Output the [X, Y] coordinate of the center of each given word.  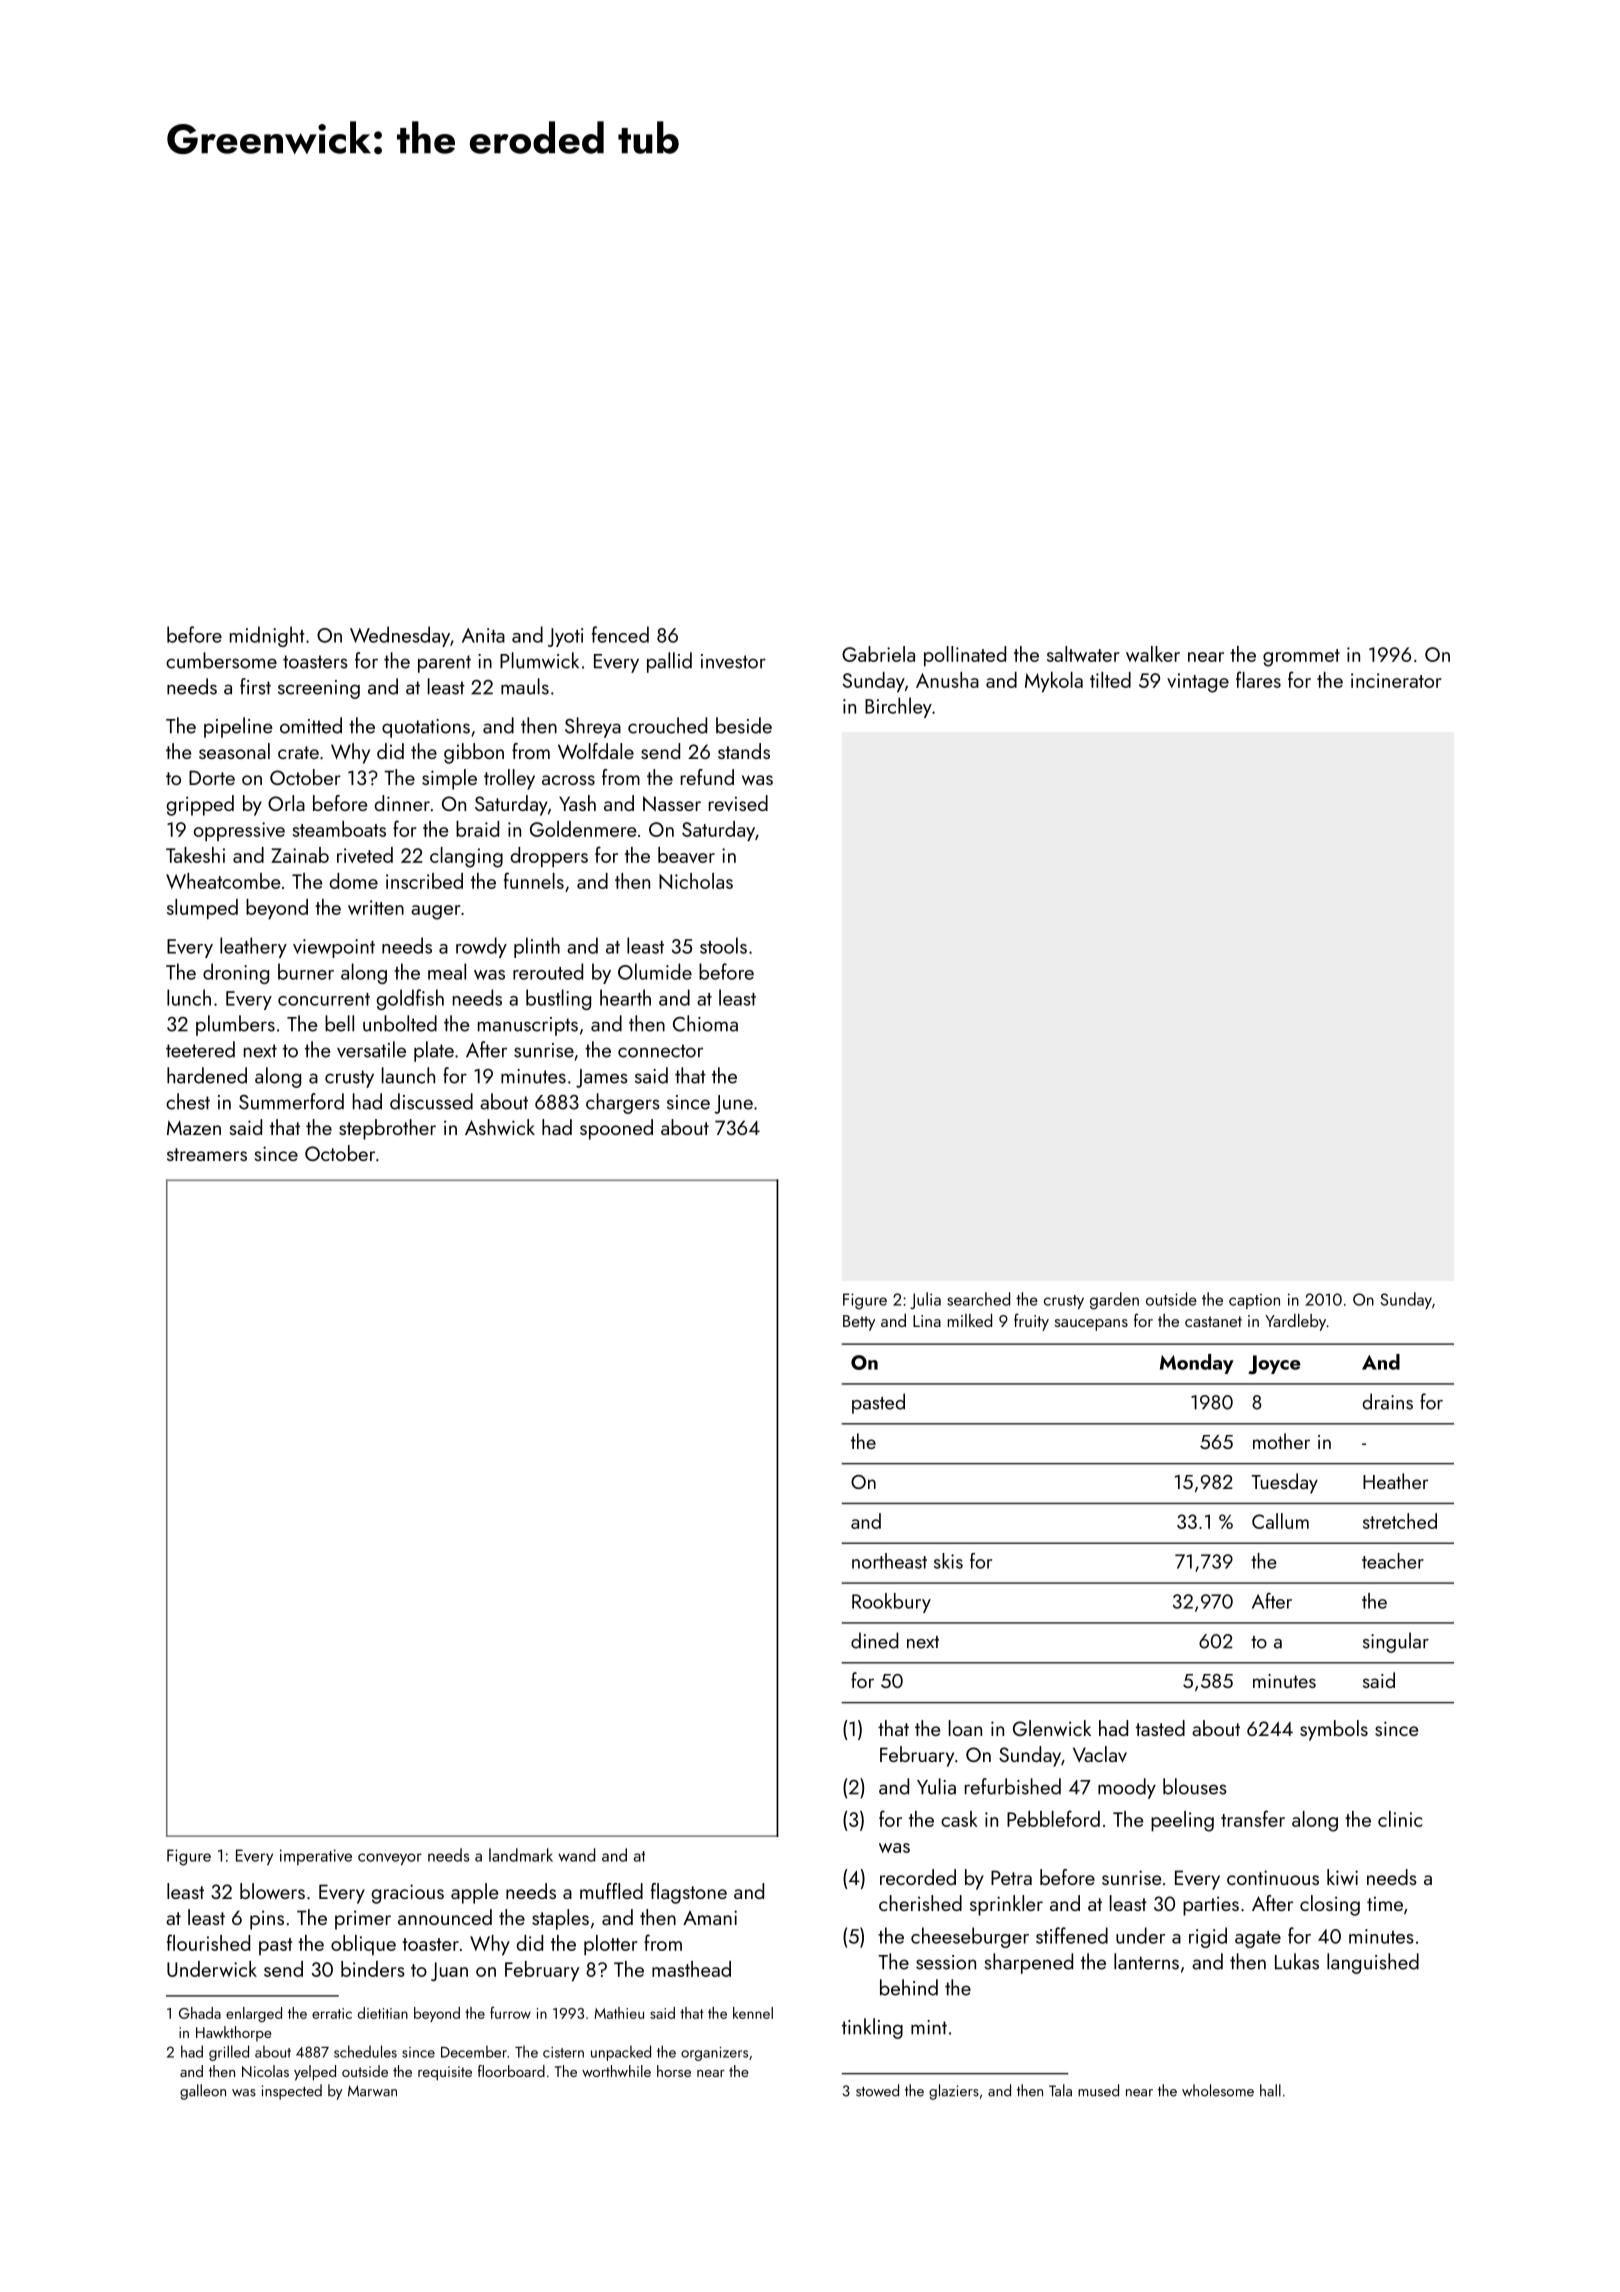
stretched [1400, 1521]
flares [1258, 679]
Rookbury [891, 1603]
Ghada [200, 2013]
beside [744, 725]
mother [1281, 1441]
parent [444, 664]
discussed [431, 1101]
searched [978, 1299]
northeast [889, 1561]
